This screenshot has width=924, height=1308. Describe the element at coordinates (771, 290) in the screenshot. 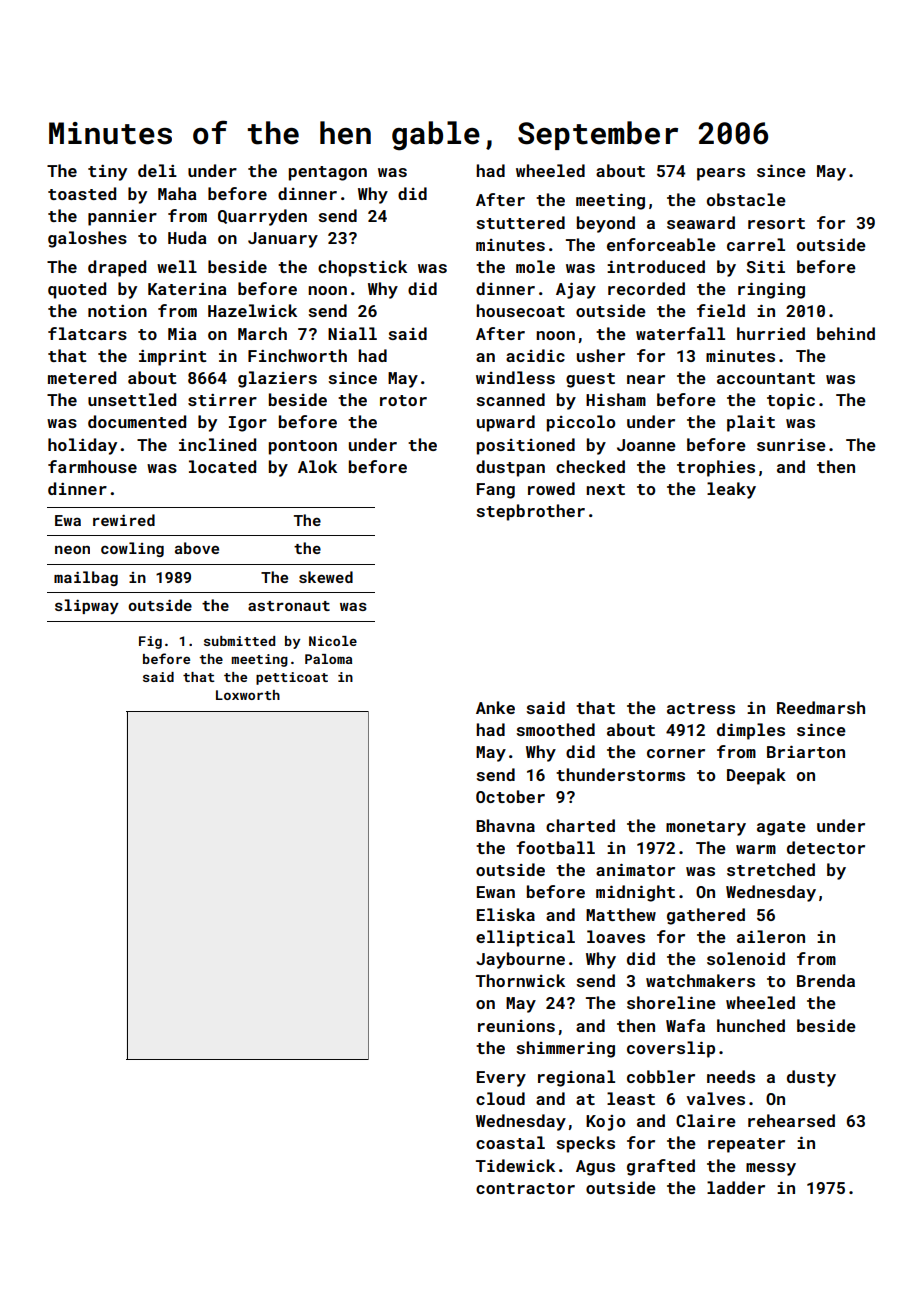

I see `ringing` at that location.
